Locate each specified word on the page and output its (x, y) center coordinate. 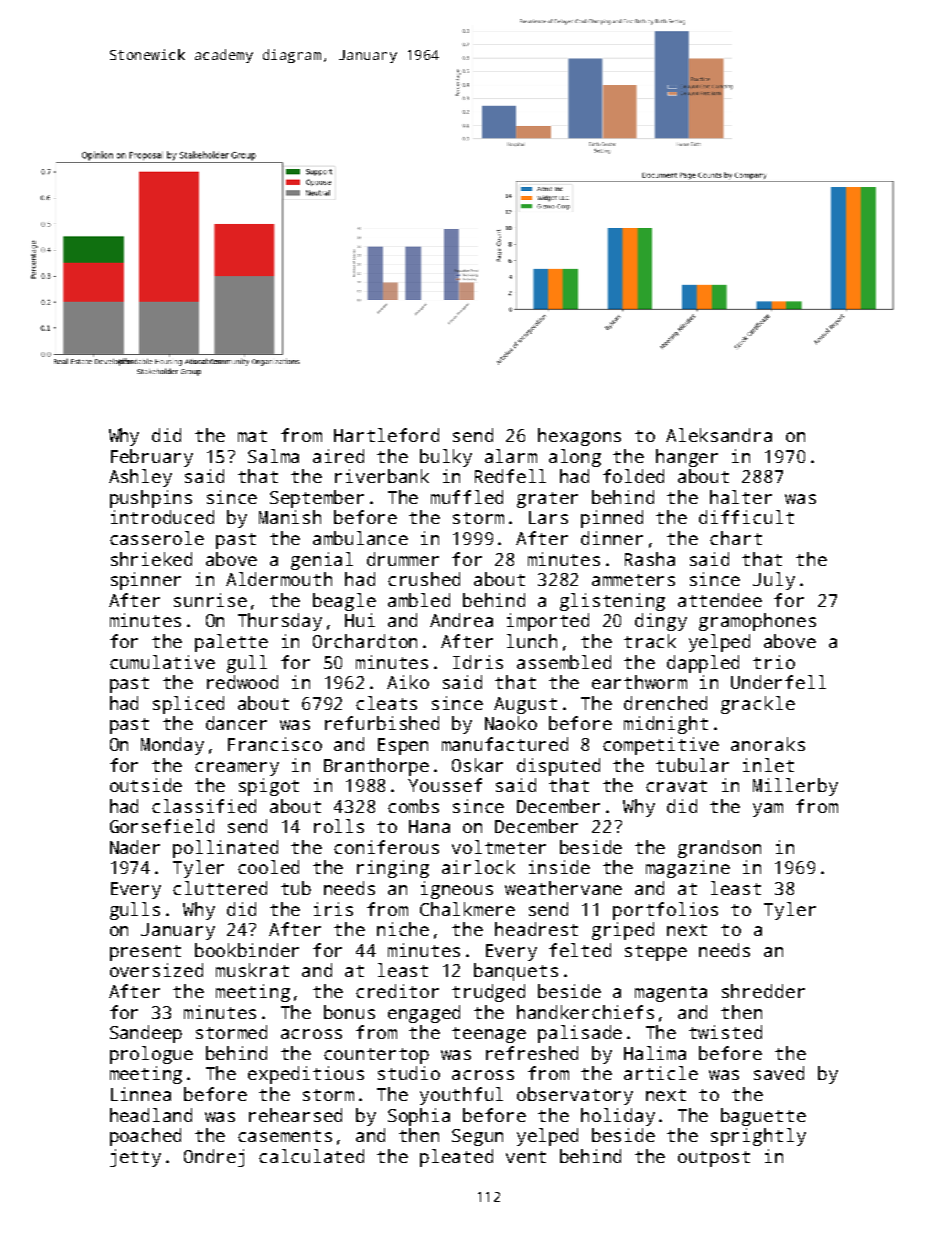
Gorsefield (162, 826)
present (145, 953)
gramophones (757, 622)
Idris (478, 662)
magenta (671, 994)
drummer (403, 559)
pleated (456, 1158)
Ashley (140, 478)
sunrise (210, 600)
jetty (135, 1158)
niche (403, 929)
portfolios (665, 911)
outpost (714, 1159)
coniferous (386, 847)
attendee (720, 600)
